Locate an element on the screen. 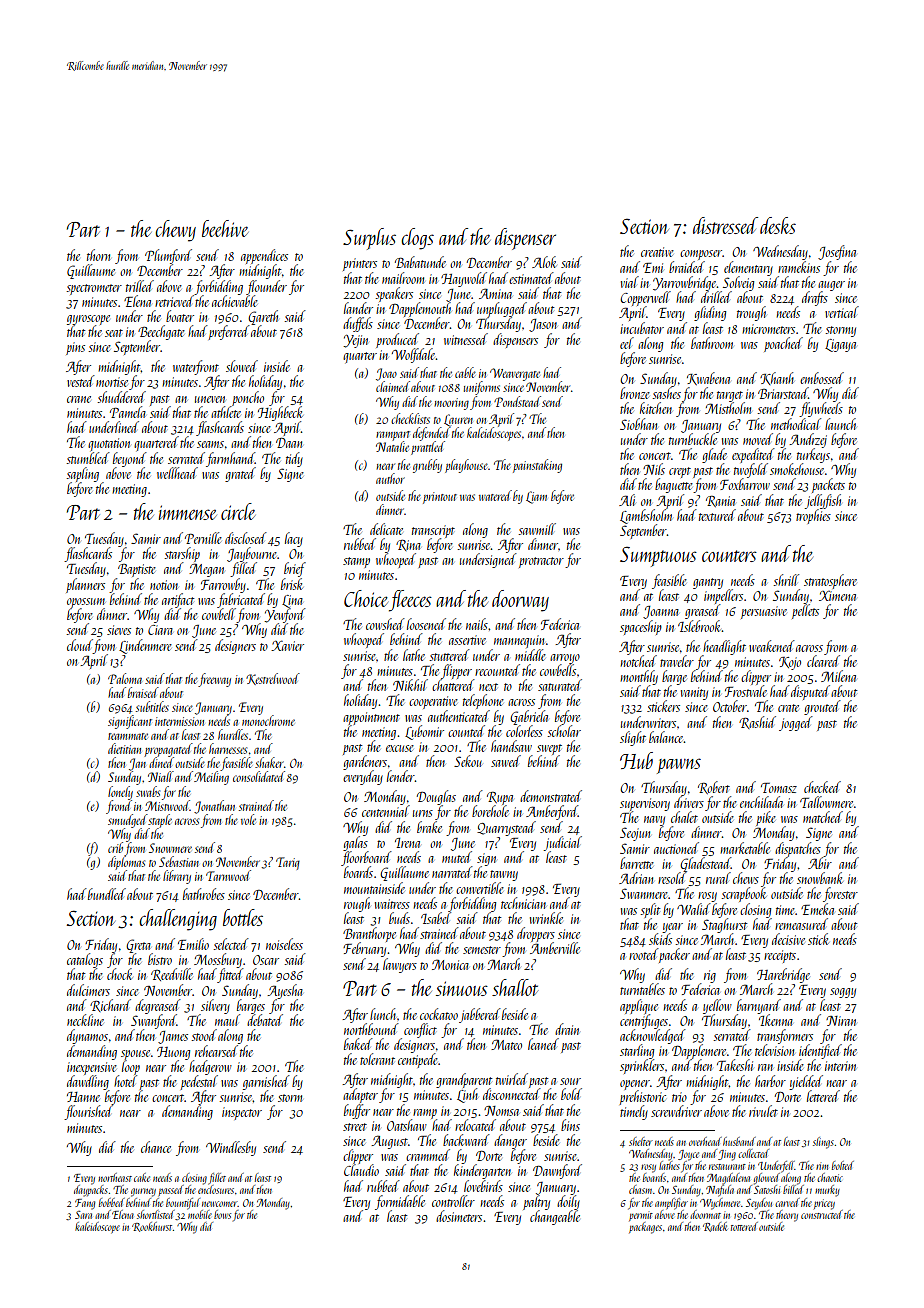 The height and width of the screenshot is (1308, 924). harnesses is located at coordinates (228, 748).
